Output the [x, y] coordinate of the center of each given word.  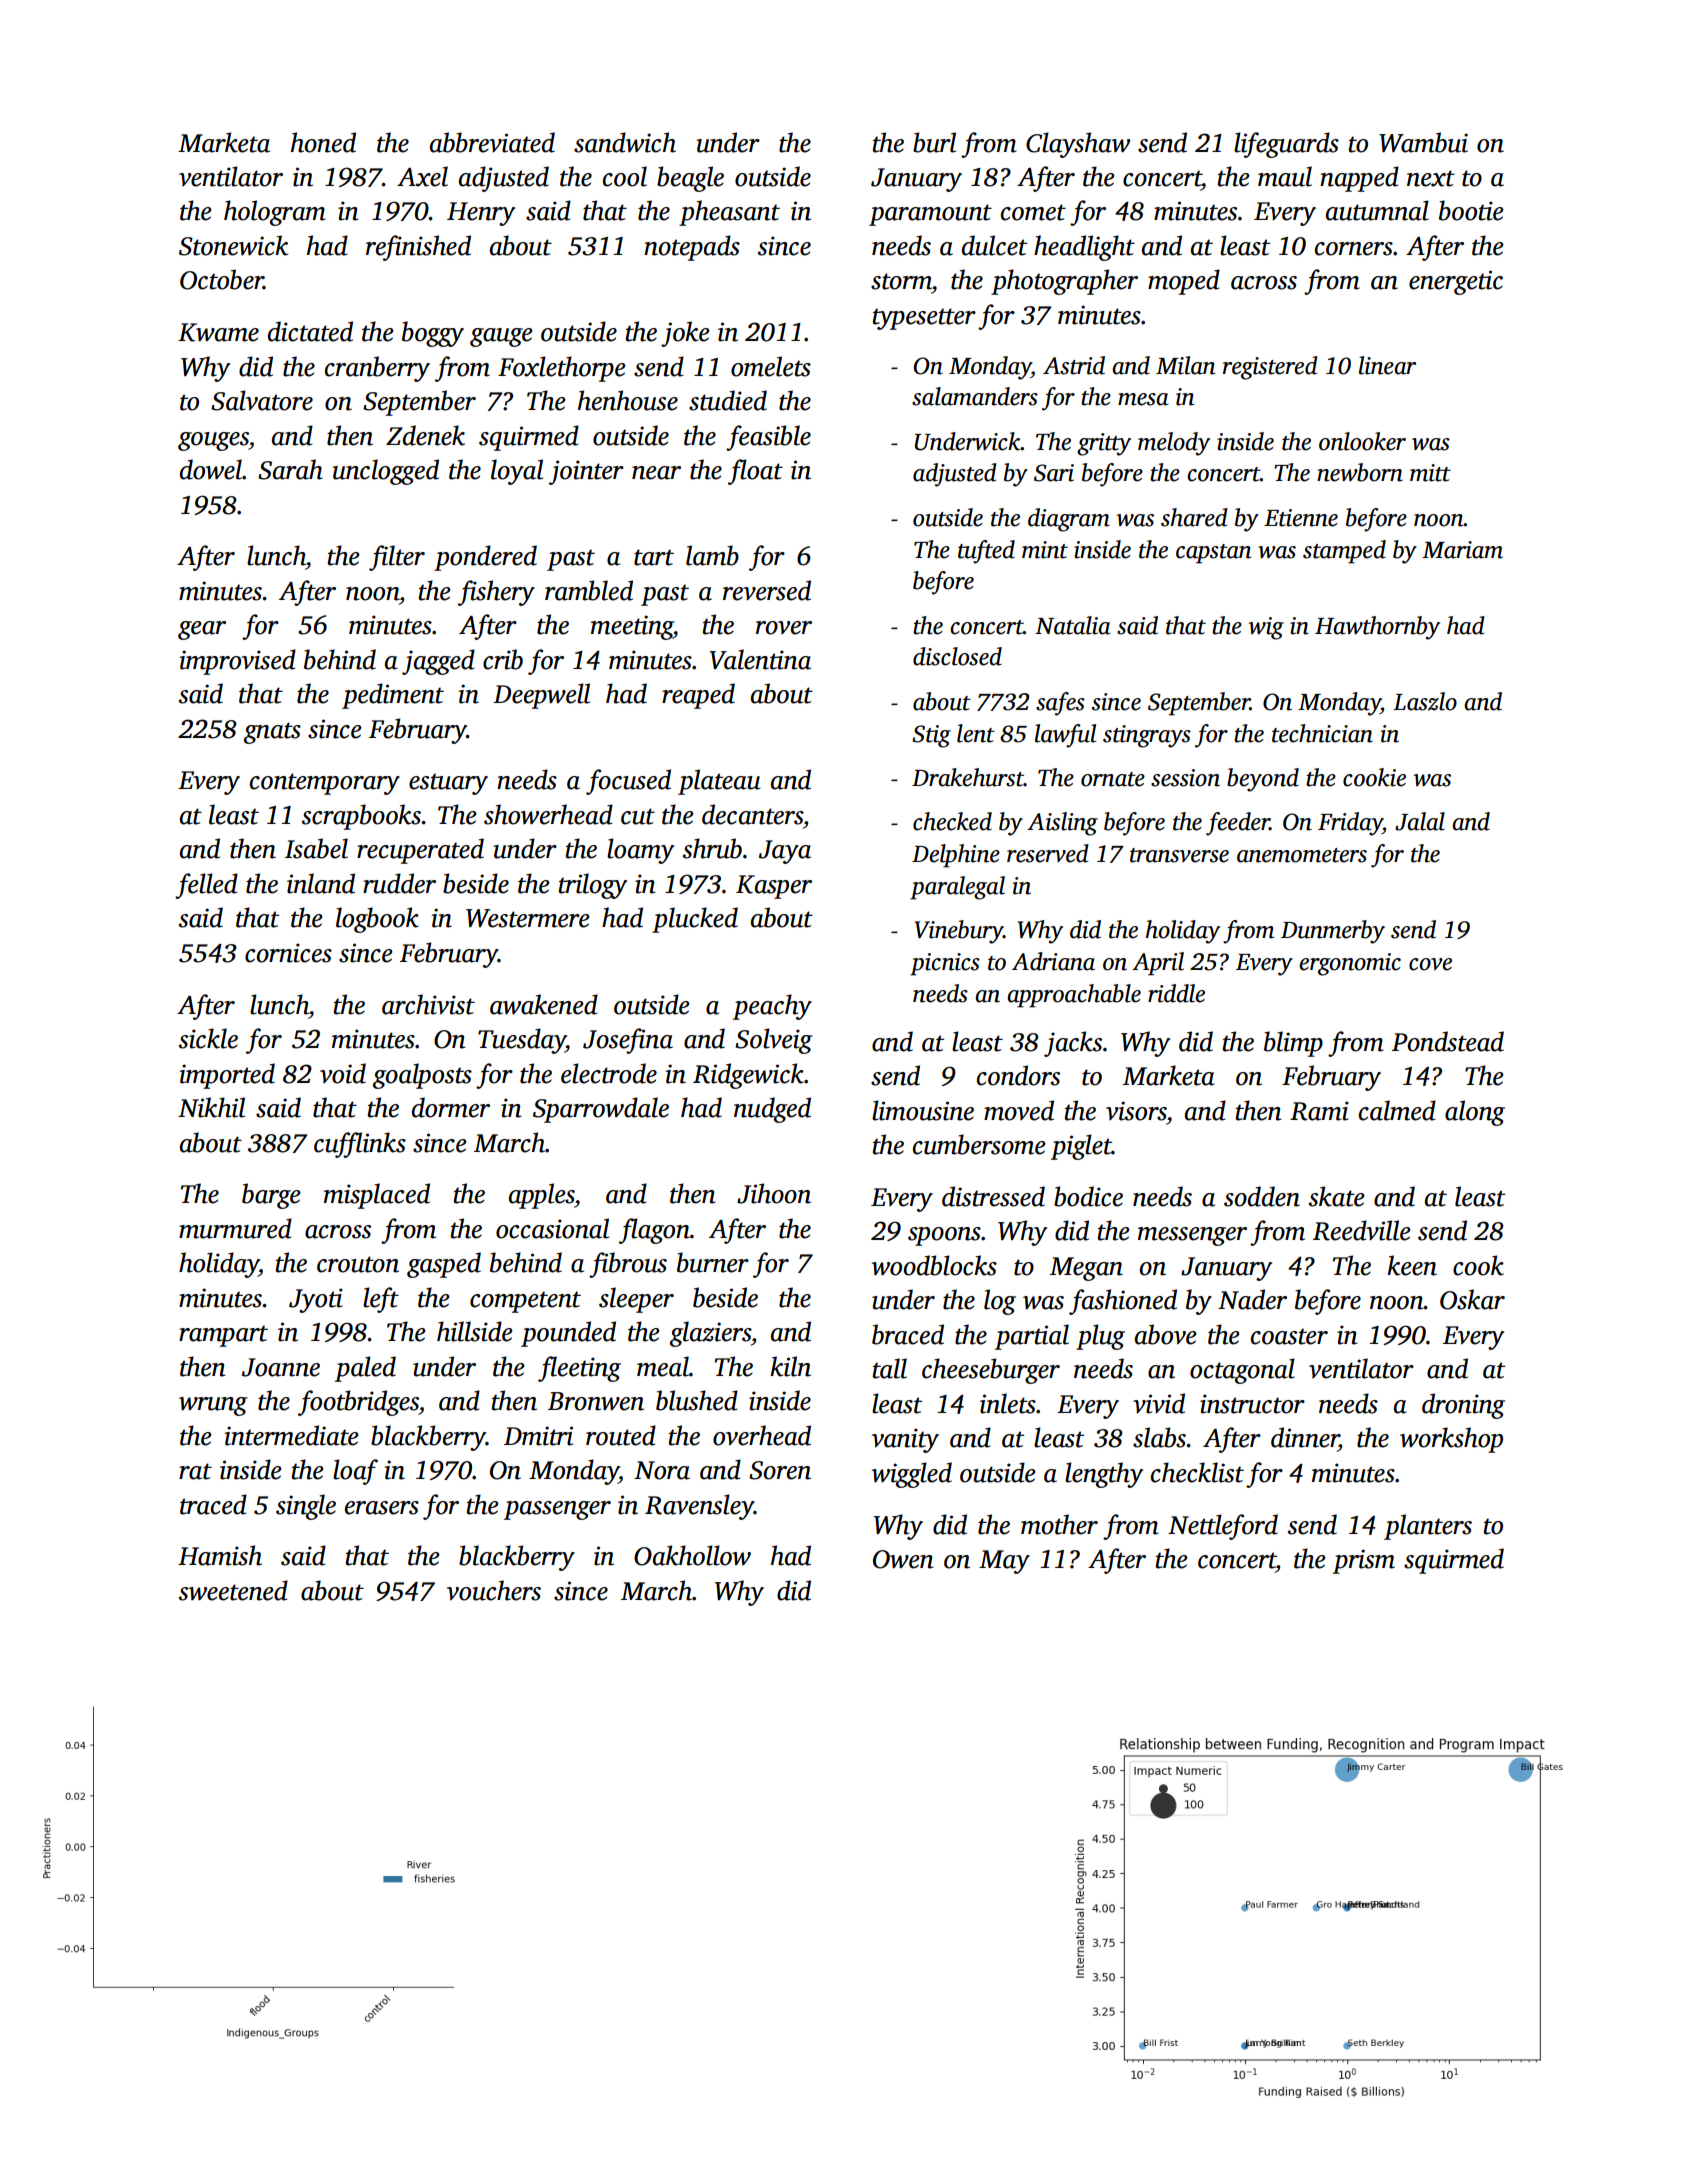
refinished [418, 248]
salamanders [975, 396]
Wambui [1423, 142]
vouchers [494, 1590]
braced [908, 1334]
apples [542, 1196]
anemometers [1302, 855]
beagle [690, 179]
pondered [485, 558]
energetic [1456, 282]
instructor [1252, 1404]
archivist [428, 1004]
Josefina [628, 1041]
